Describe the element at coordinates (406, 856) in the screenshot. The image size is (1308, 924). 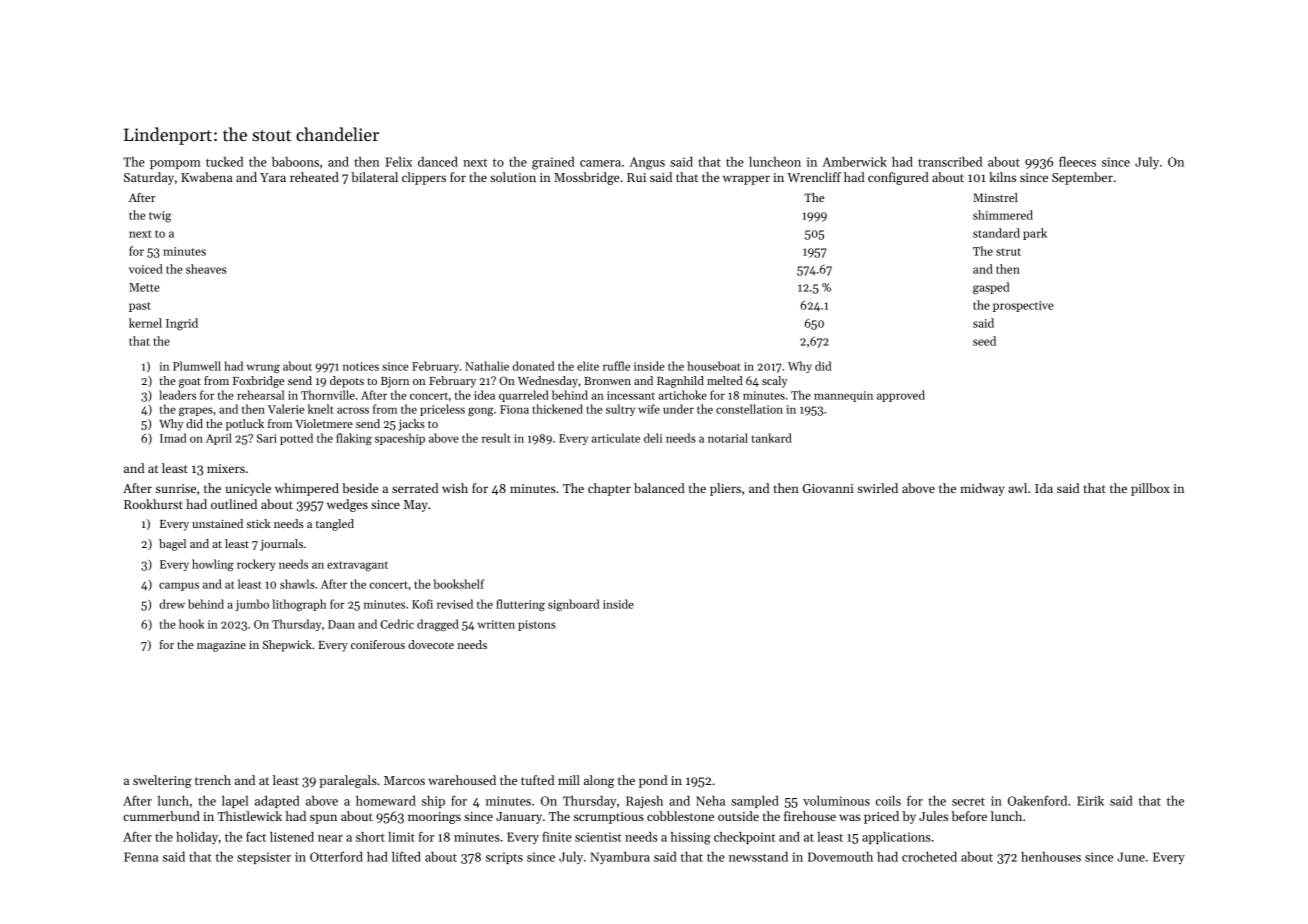
I see `lifted` at that location.
